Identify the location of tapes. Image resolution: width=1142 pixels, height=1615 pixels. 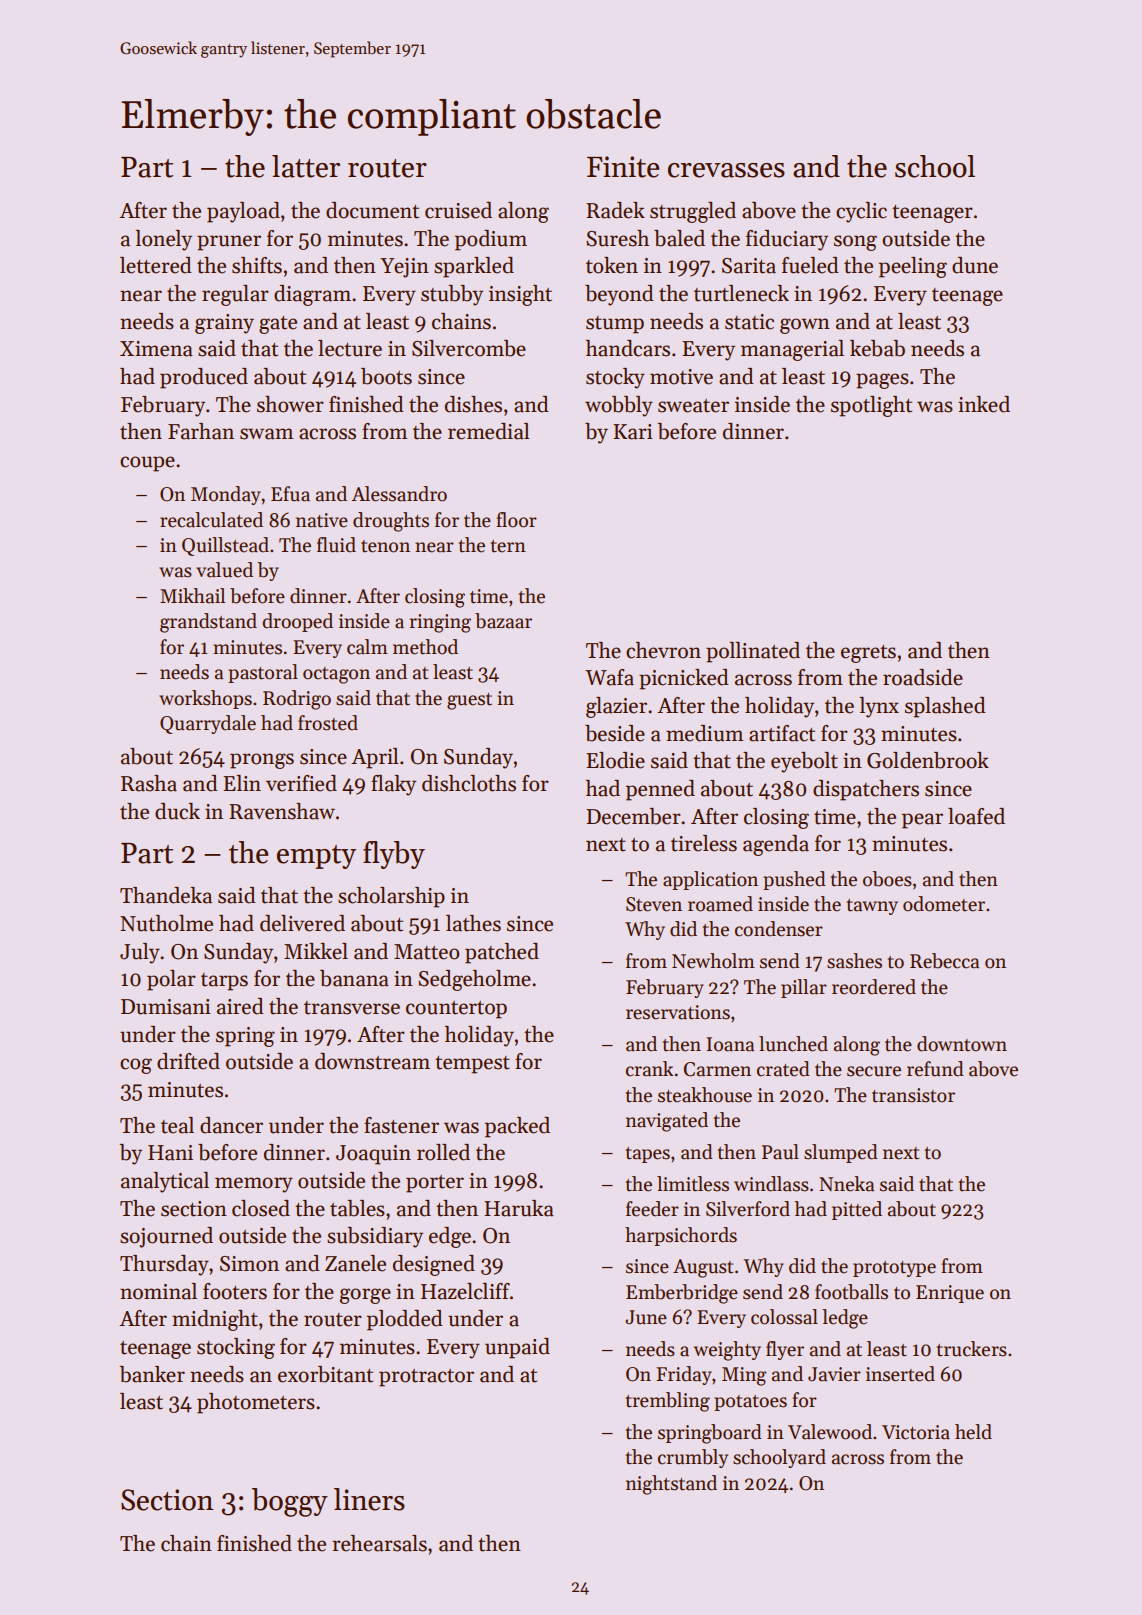
(648, 1155).
